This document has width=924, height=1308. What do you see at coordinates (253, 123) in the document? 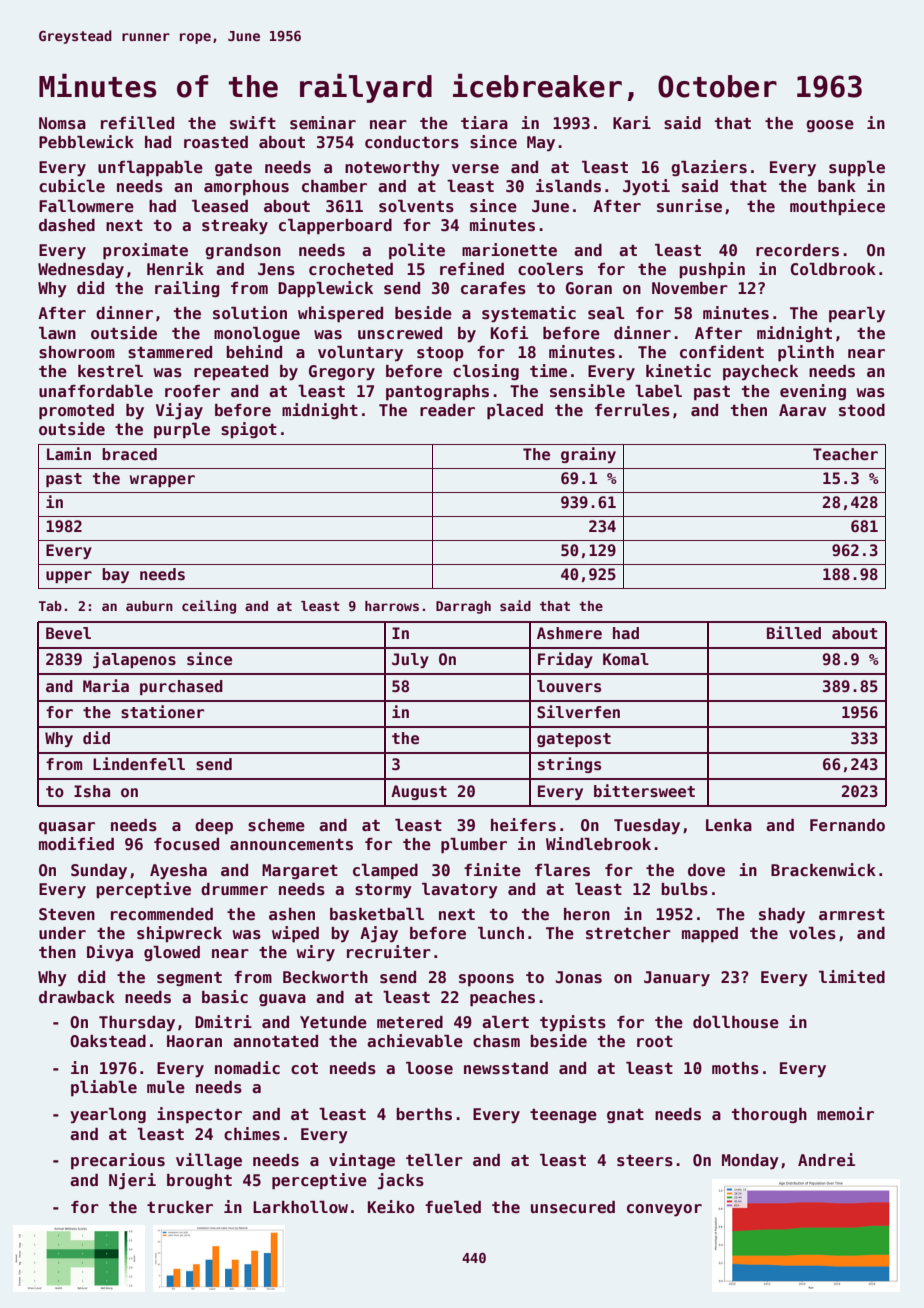
I see `swift` at bounding box center [253, 123].
